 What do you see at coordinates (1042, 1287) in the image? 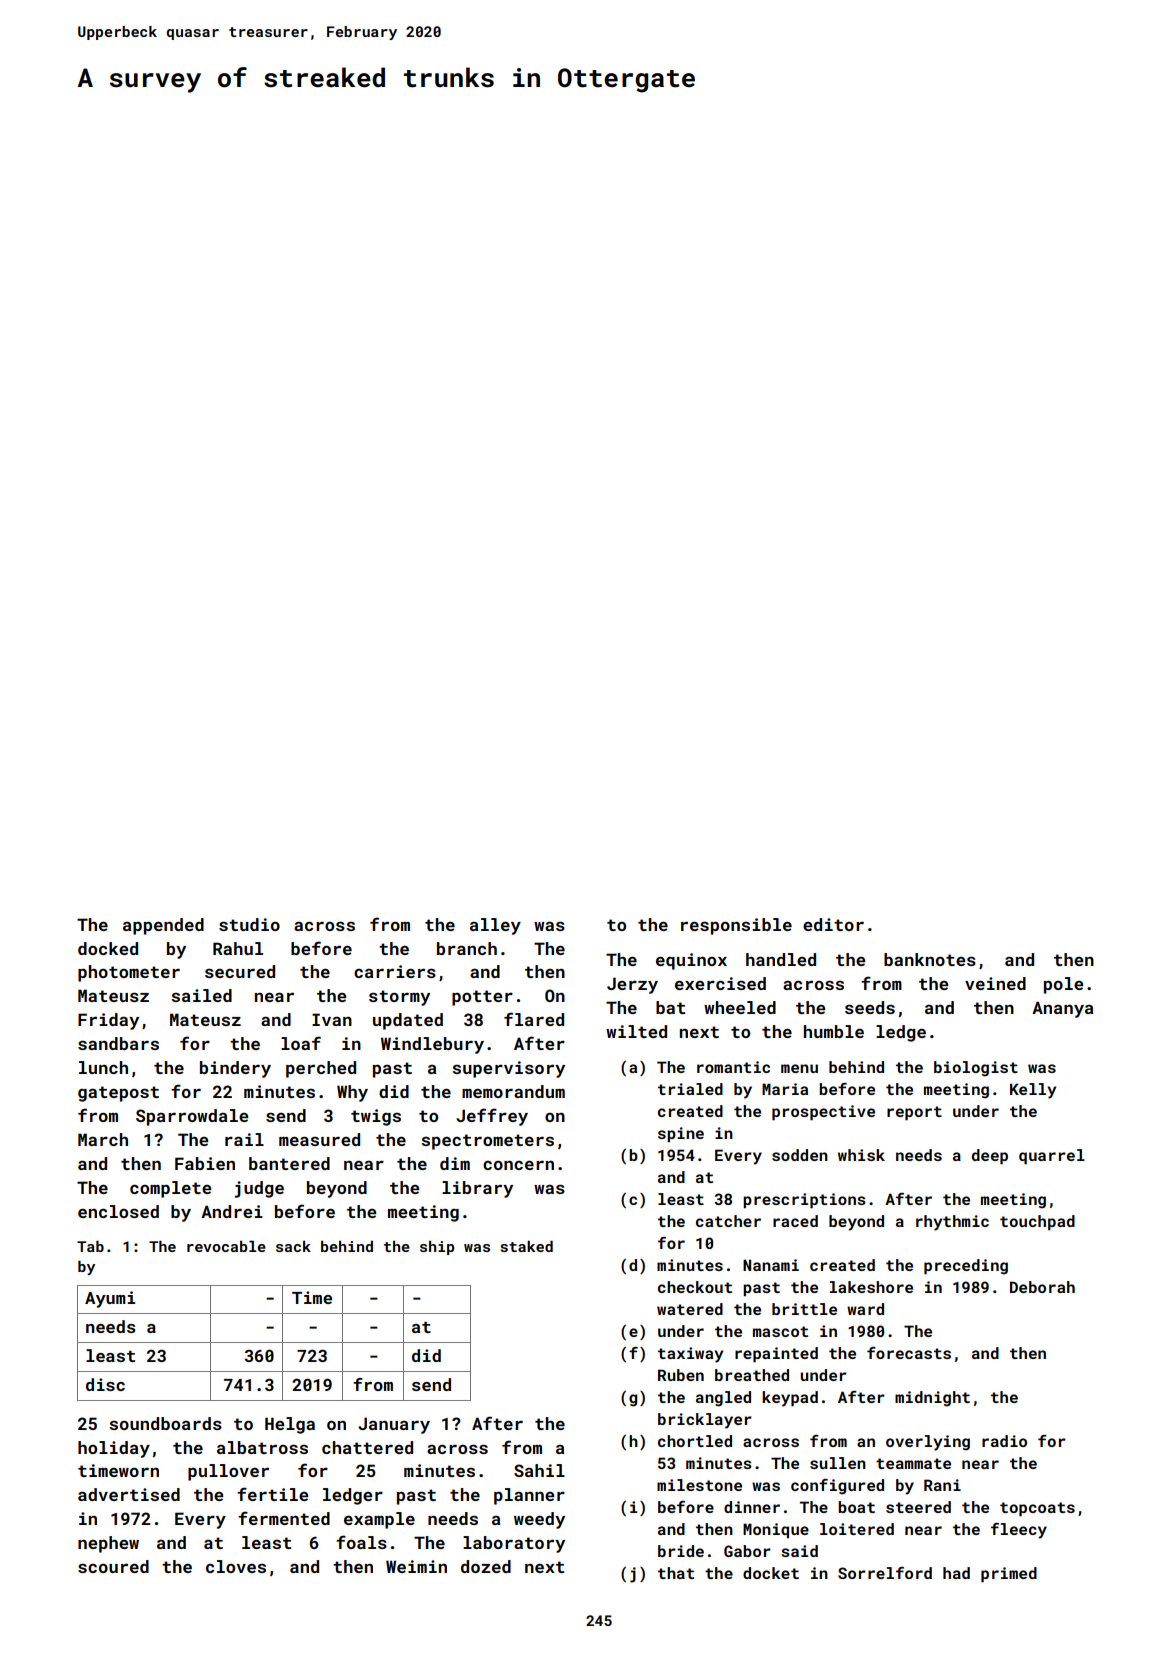
I see `Deborah` at bounding box center [1042, 1287].
